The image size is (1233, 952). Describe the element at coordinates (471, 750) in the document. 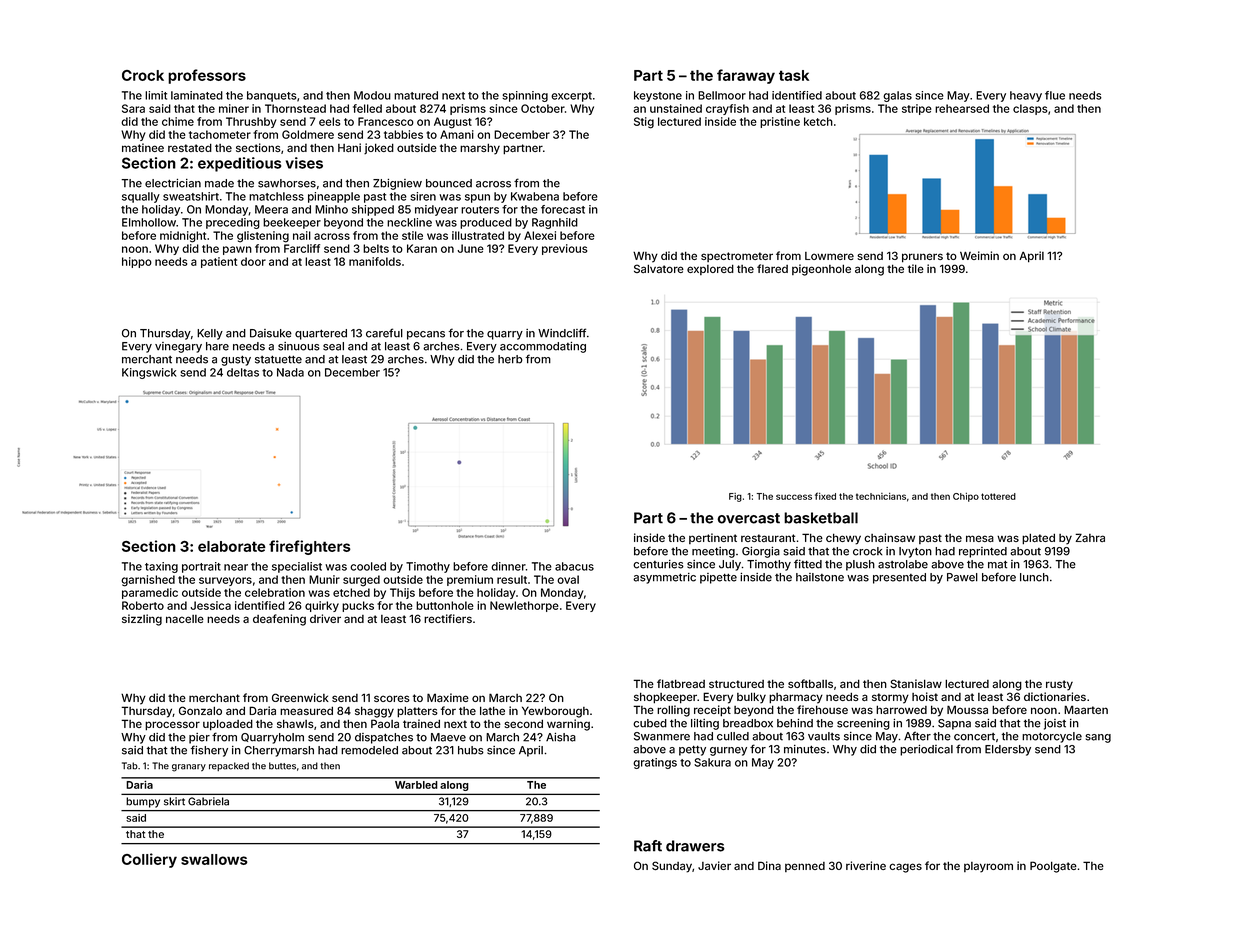

I see `hubs` at that location.
